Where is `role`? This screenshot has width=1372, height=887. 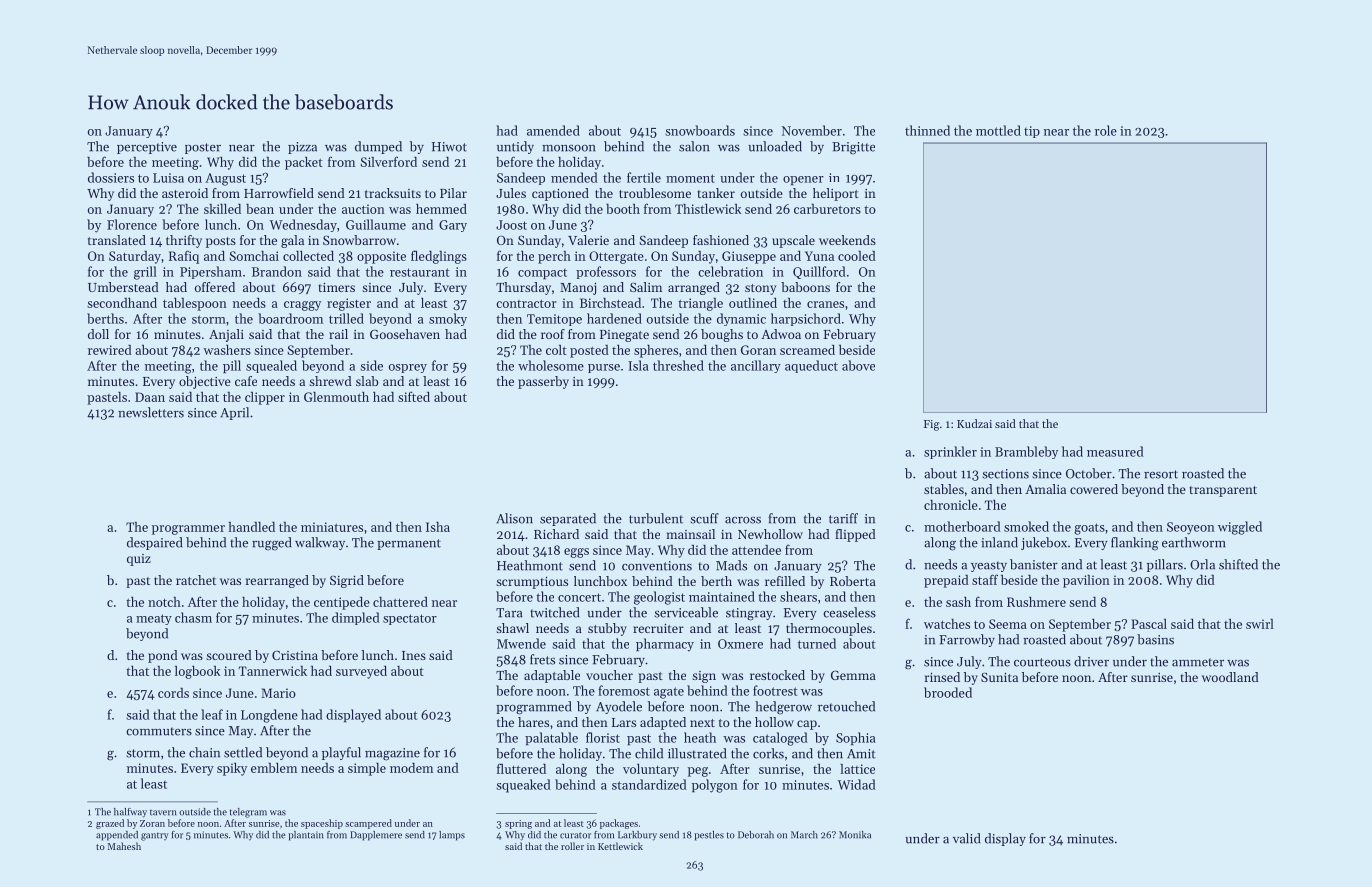
role is located at coordinates (1106, 130).
